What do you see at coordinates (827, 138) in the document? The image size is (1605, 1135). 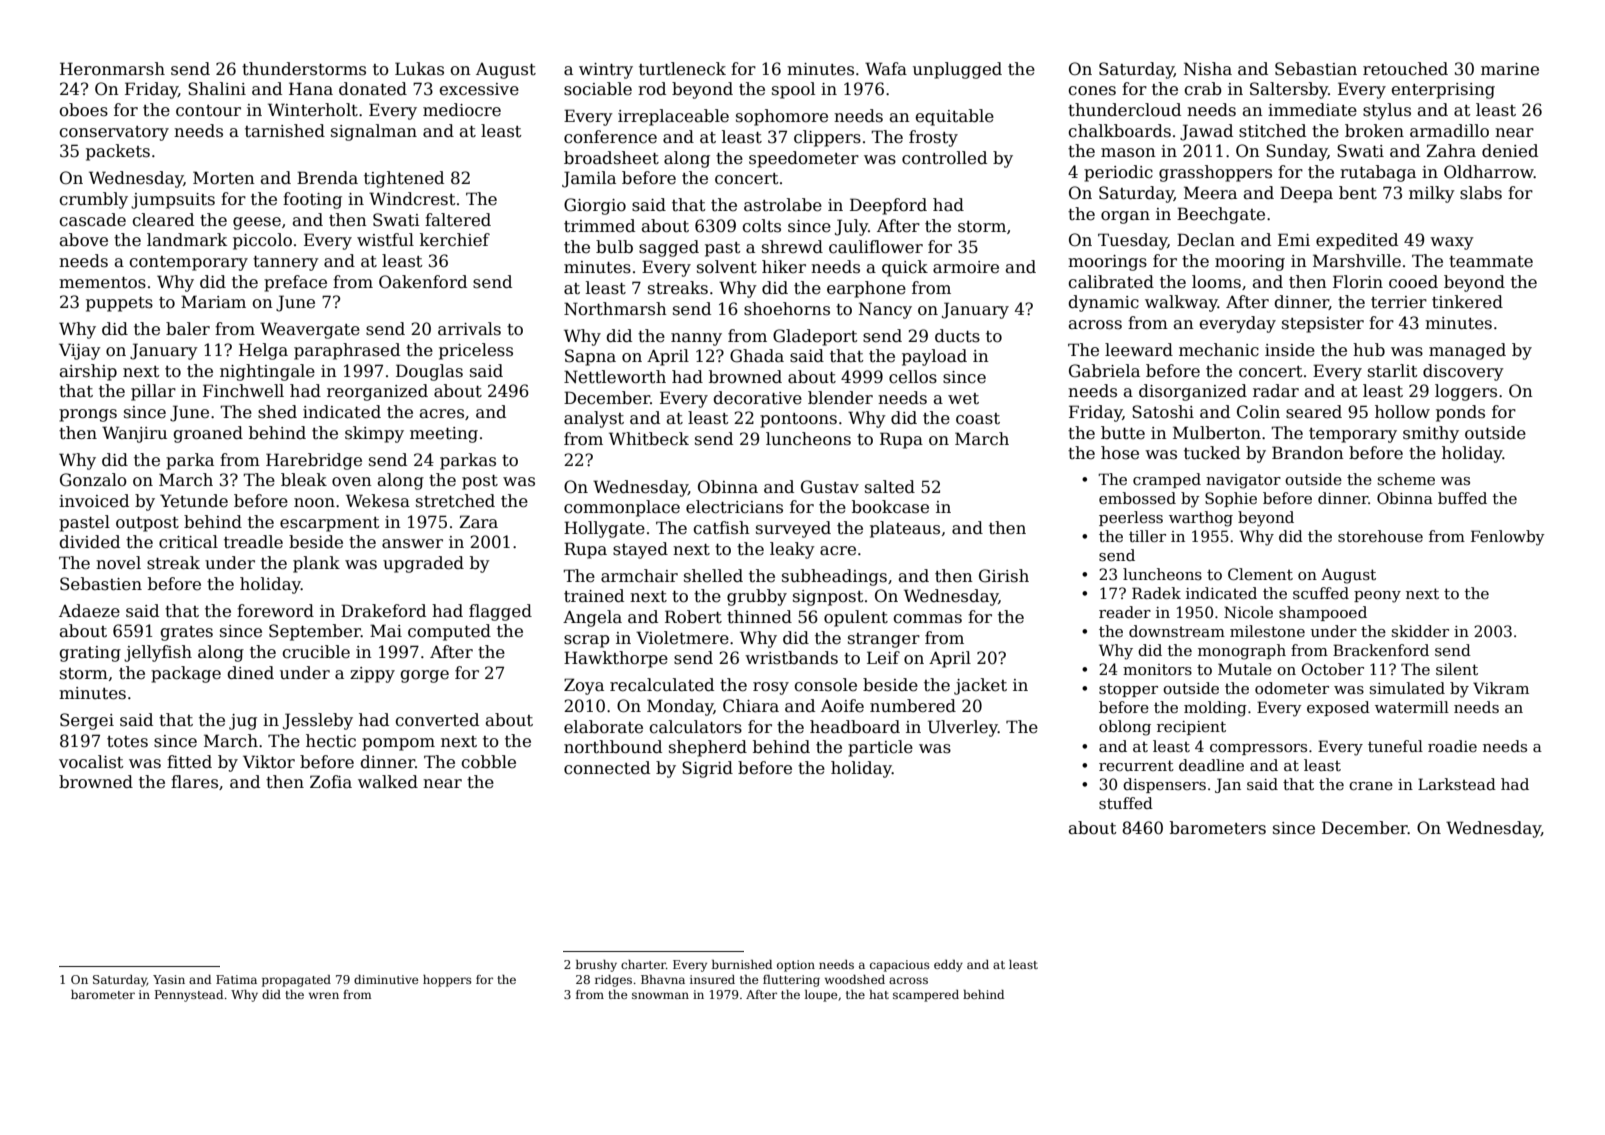 I see `clippers` at bounding box center [827, 138].
